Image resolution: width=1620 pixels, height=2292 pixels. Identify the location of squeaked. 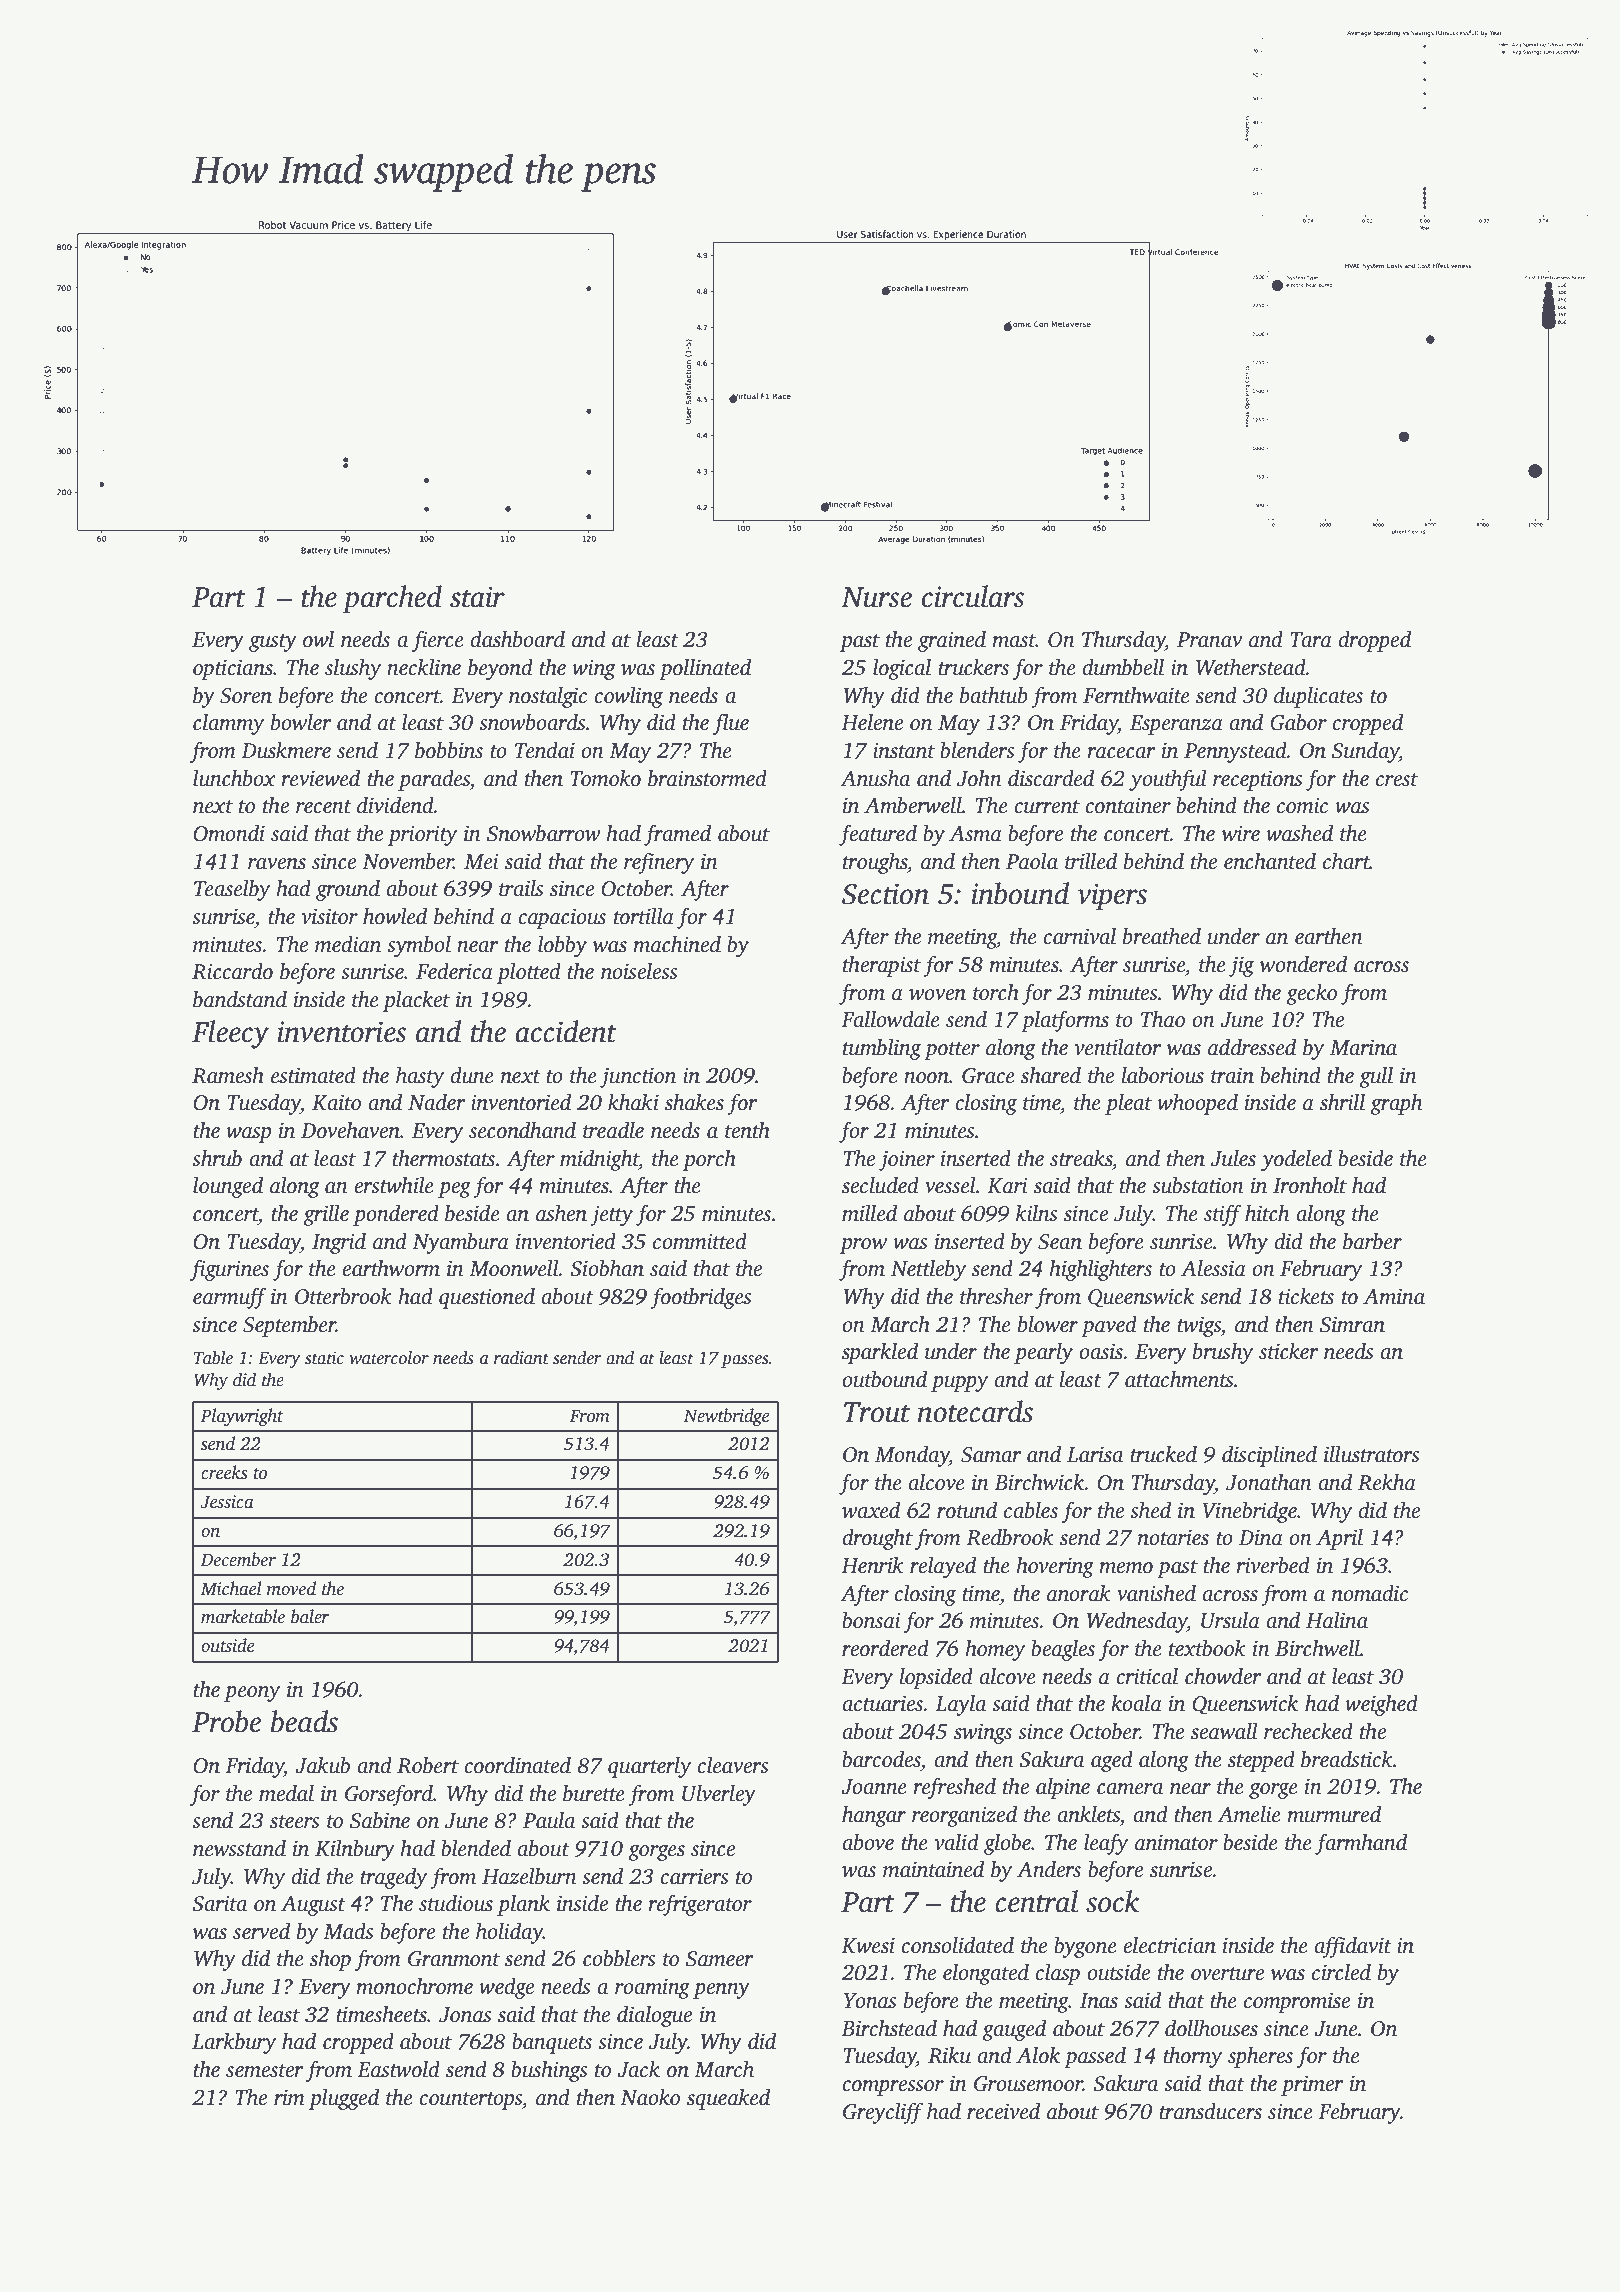
(728, 2099).
